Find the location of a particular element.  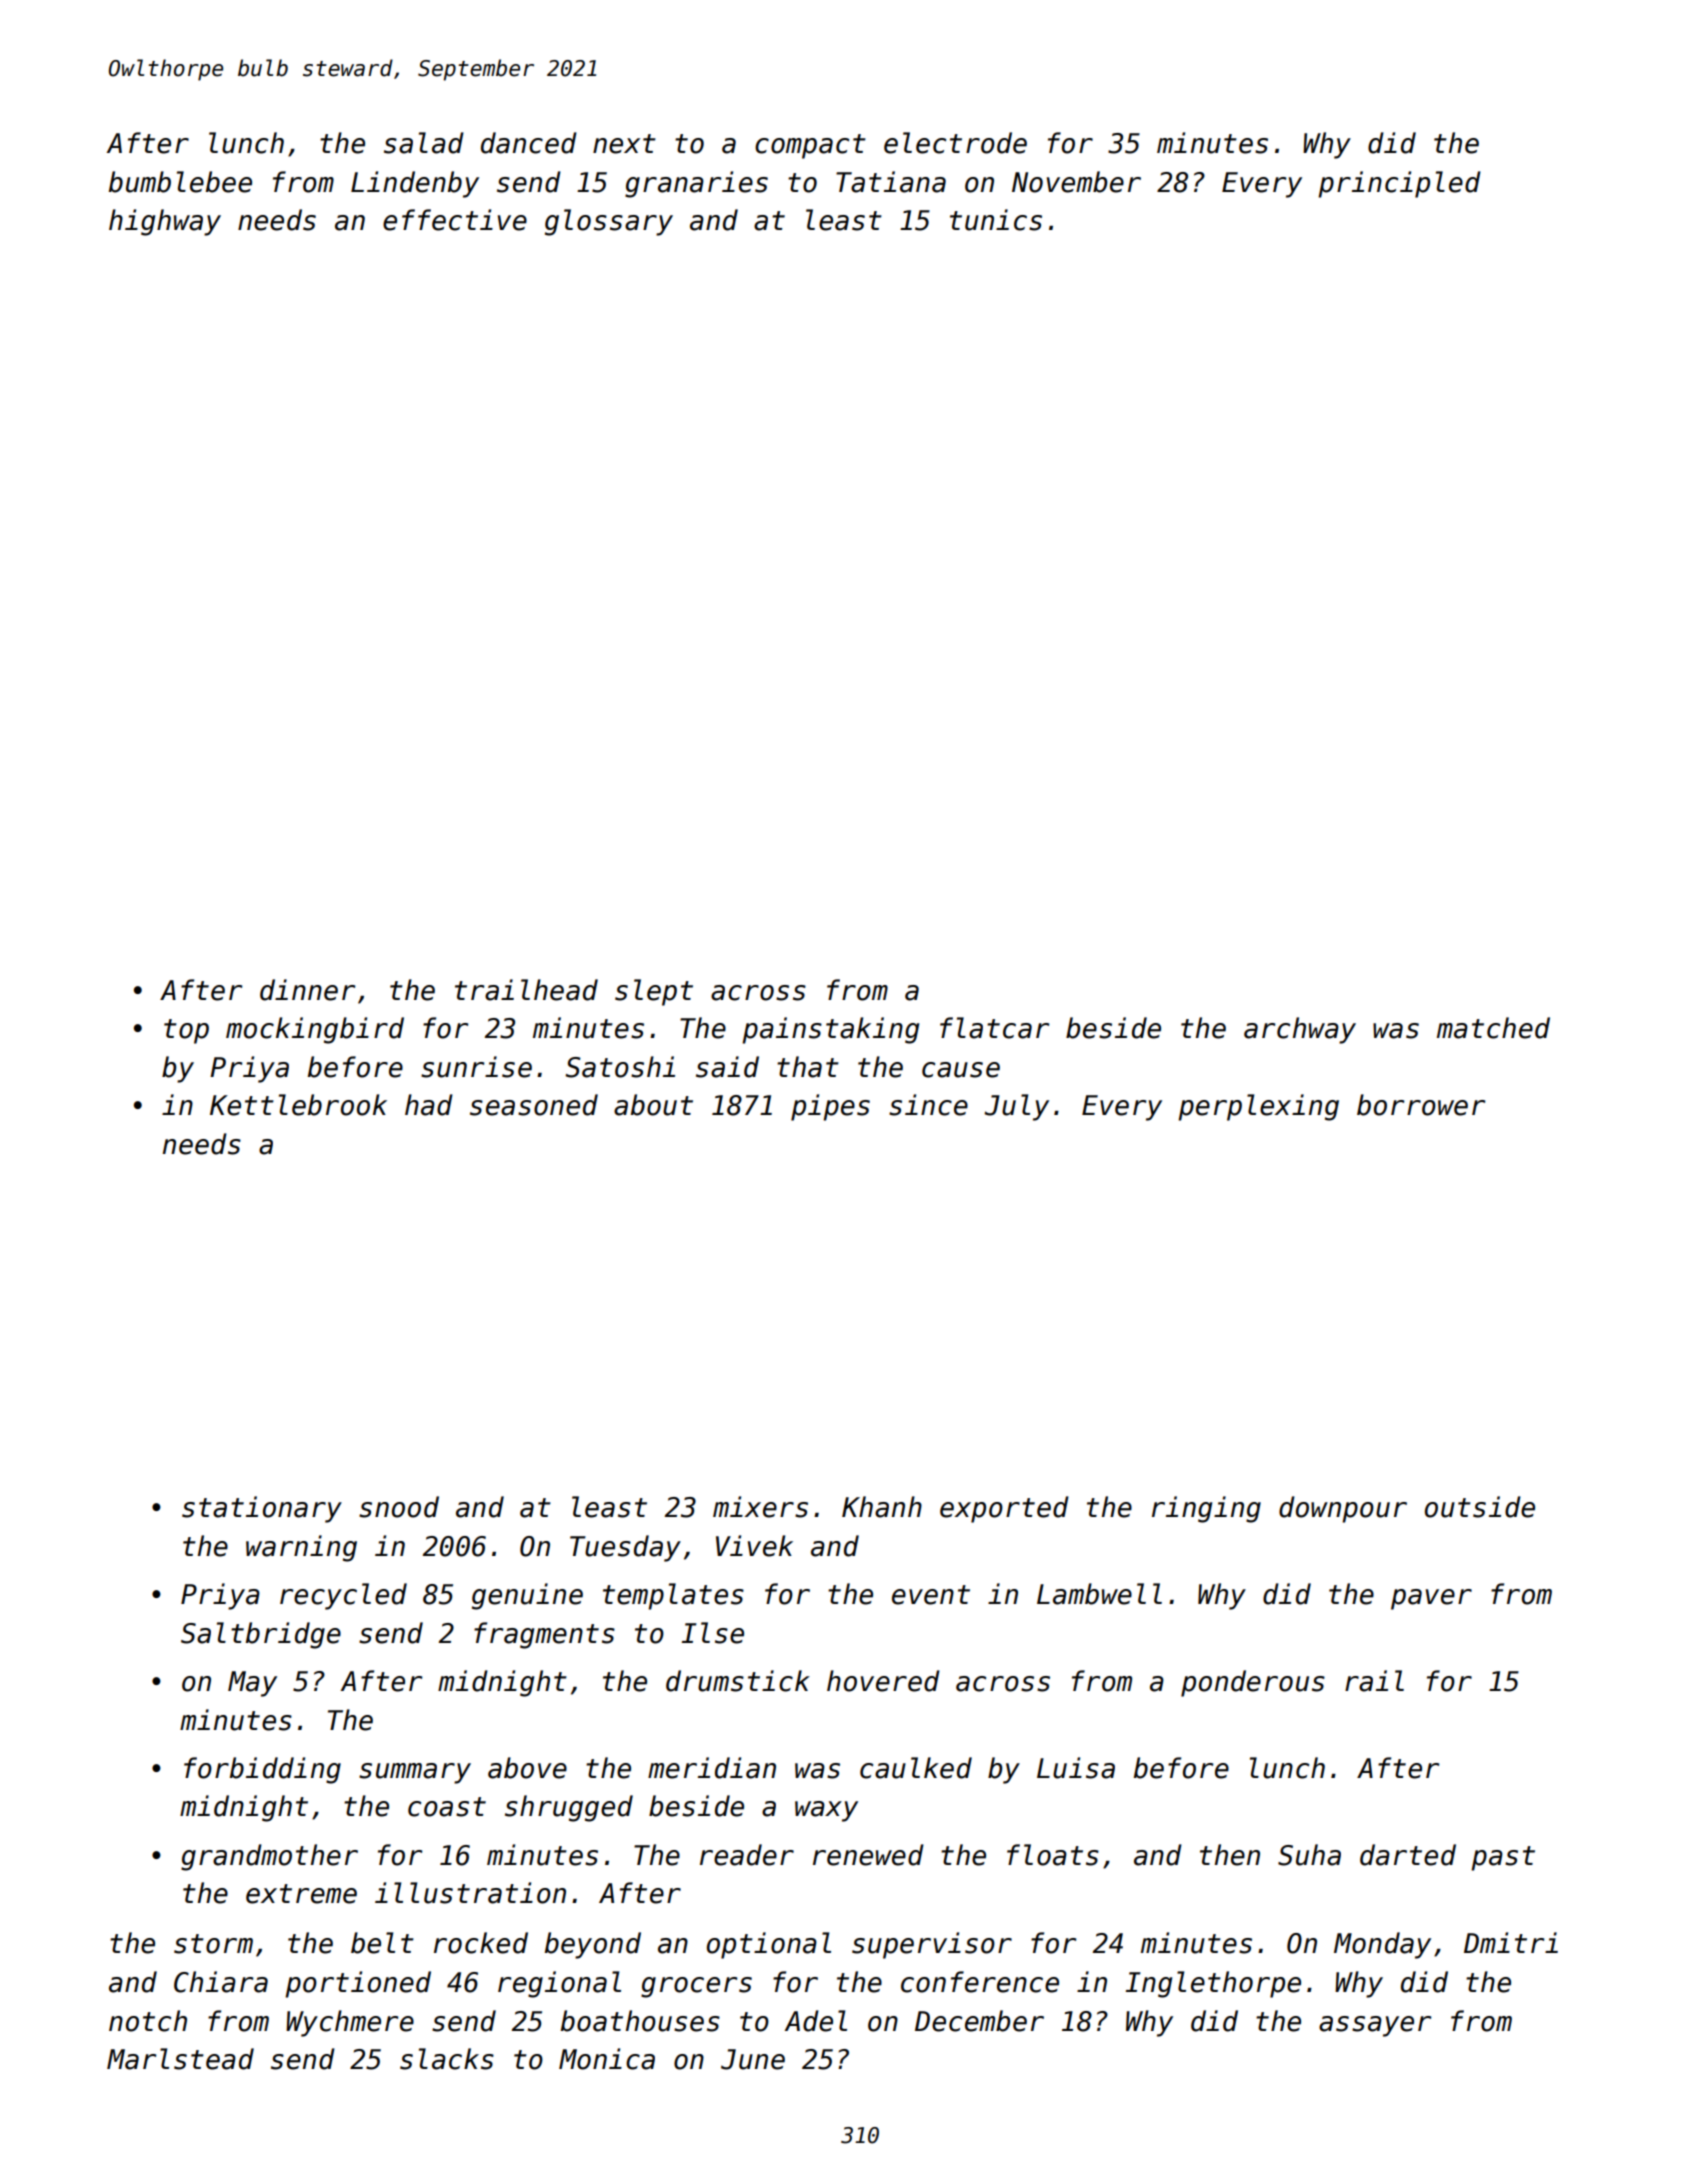

Dmitri is located at coordinates (1511, 1942).
